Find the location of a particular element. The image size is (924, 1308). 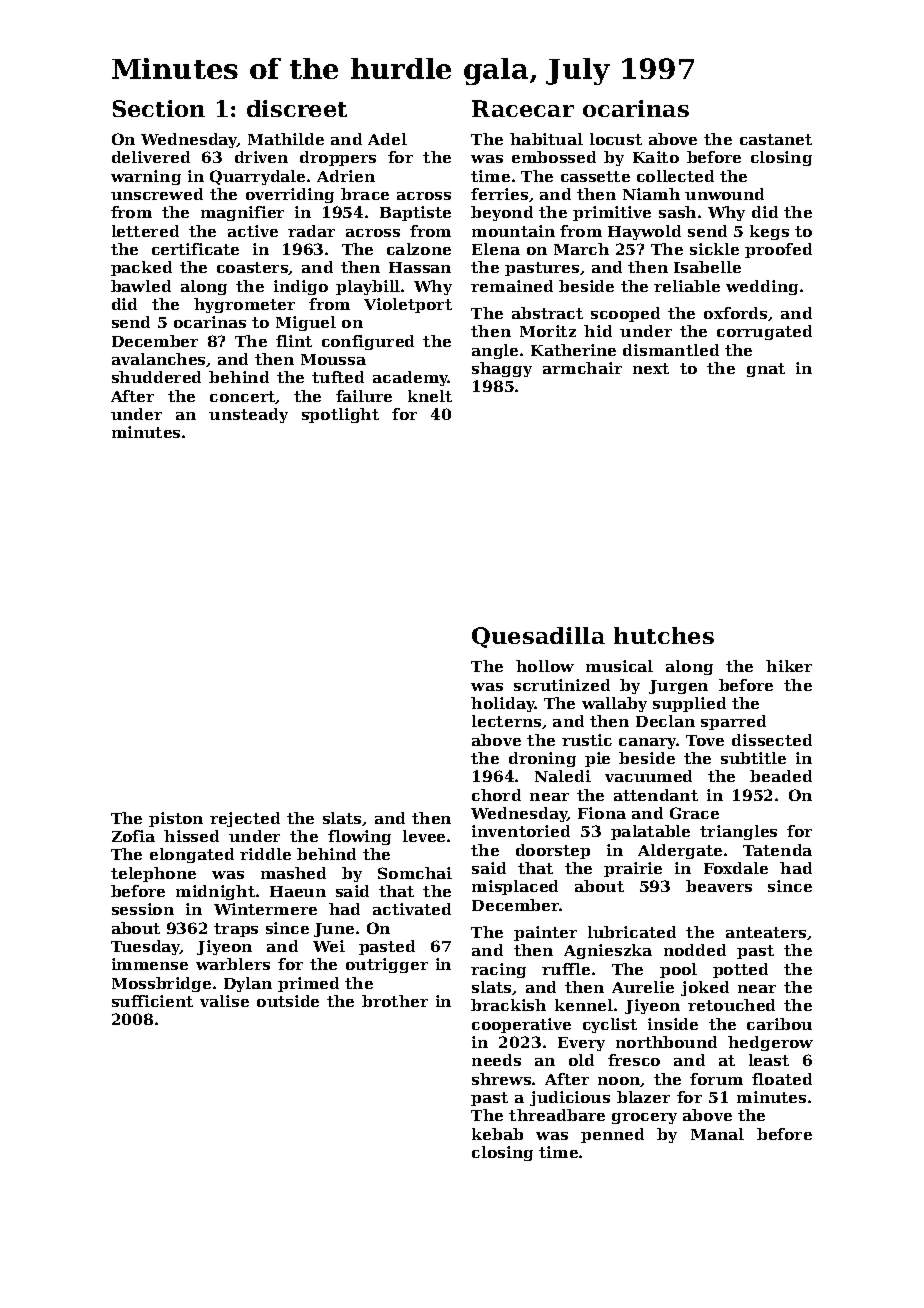

gnat is located at coordinates (766, 370).
